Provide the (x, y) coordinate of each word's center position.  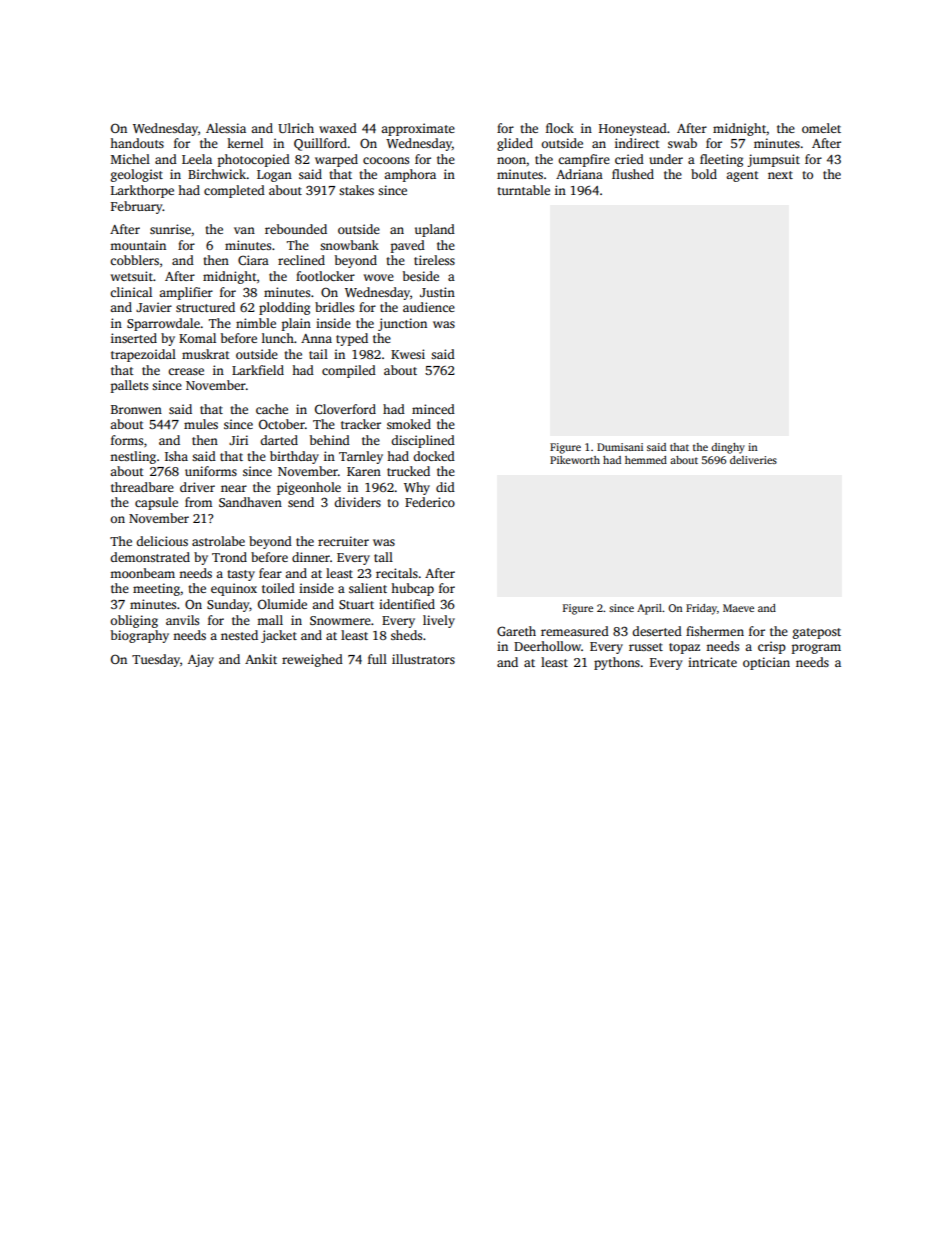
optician (766, 663)
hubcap (412, 589)
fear (270, 573)
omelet (821, 128)
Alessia (226, 128)
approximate (418, 129)
